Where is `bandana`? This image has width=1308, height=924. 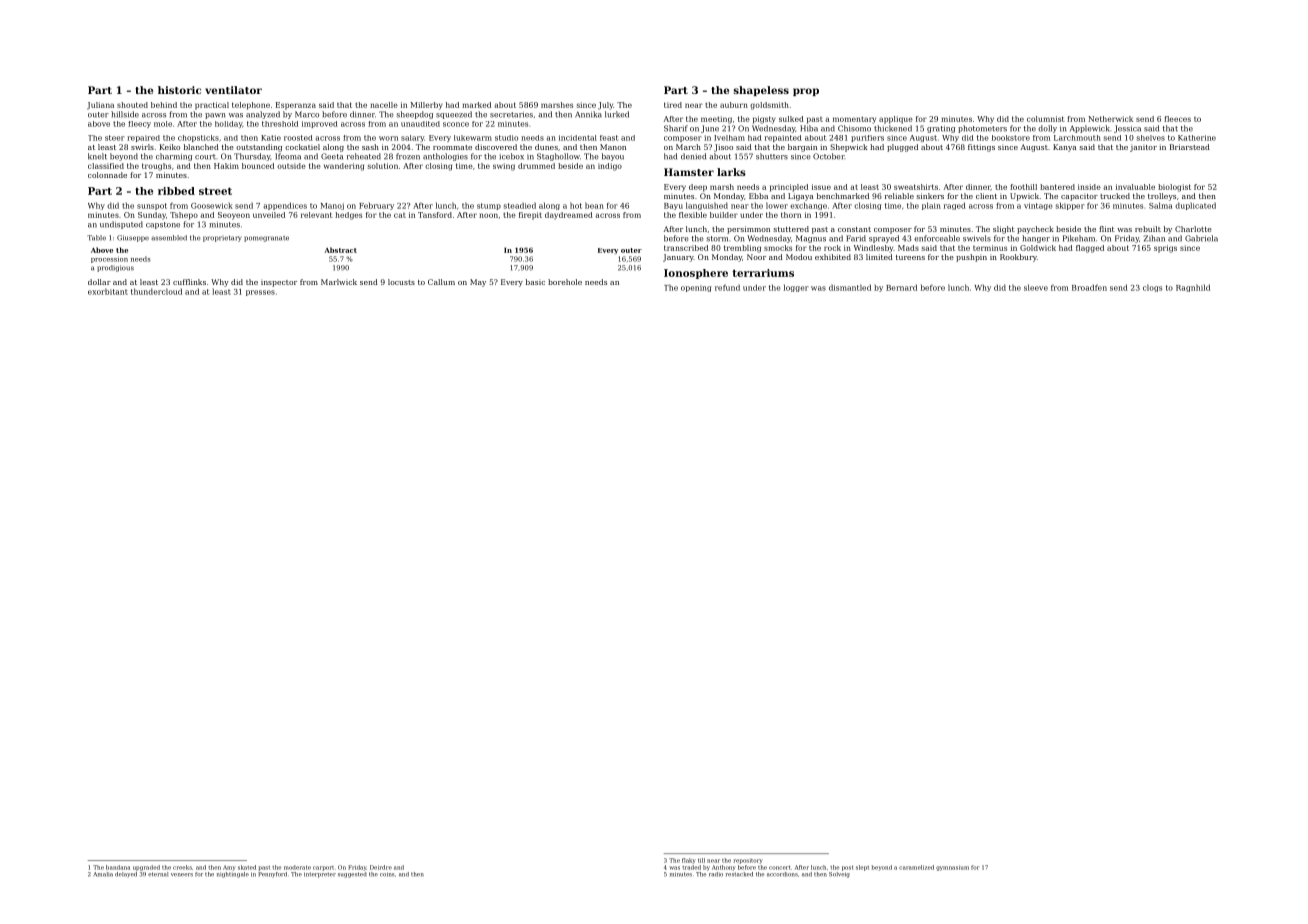
bandana is located at coordinates (118, 867).
